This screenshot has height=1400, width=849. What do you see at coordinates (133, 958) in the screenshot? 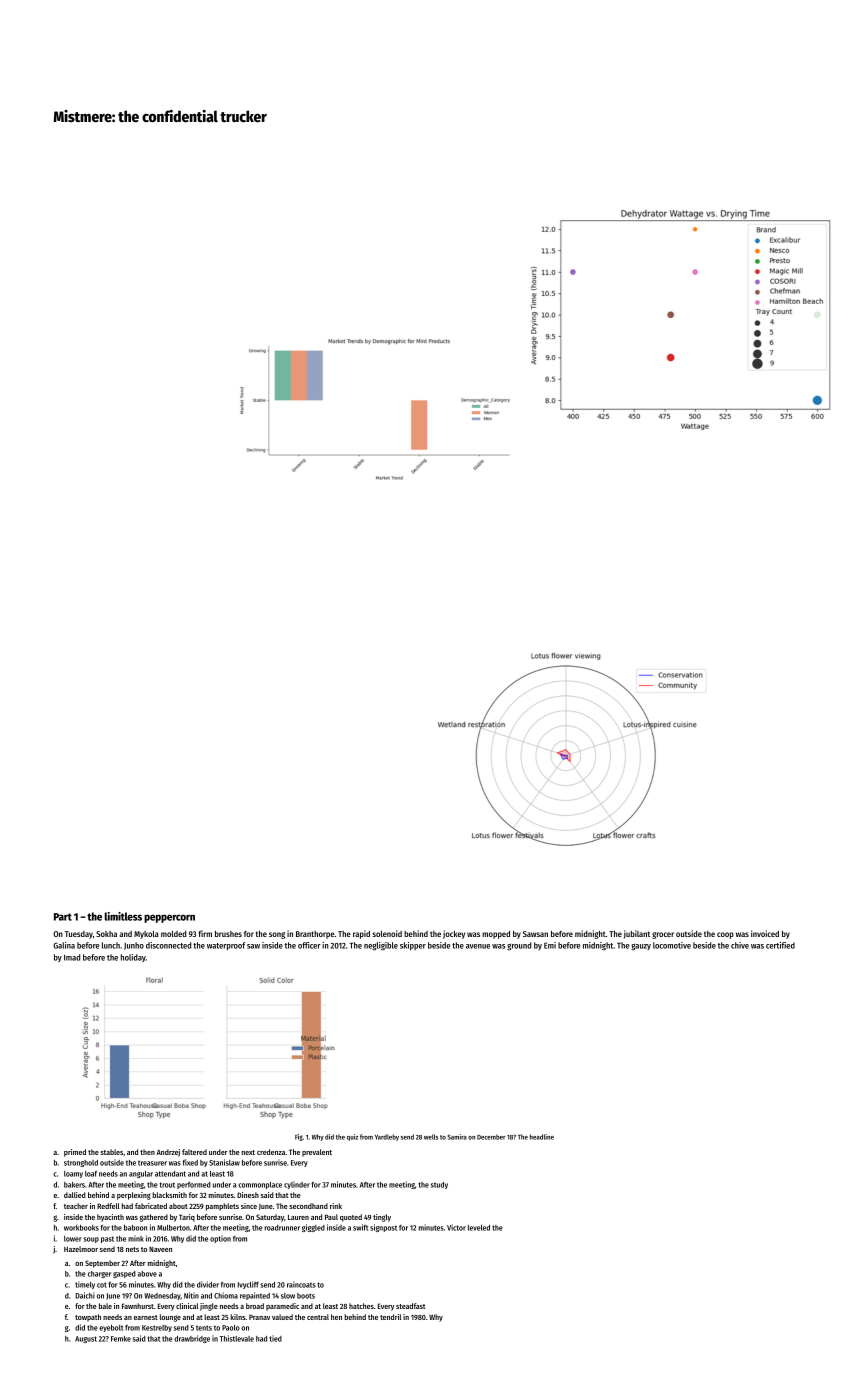
I see `holiday` at bounding box center [133, 958].
